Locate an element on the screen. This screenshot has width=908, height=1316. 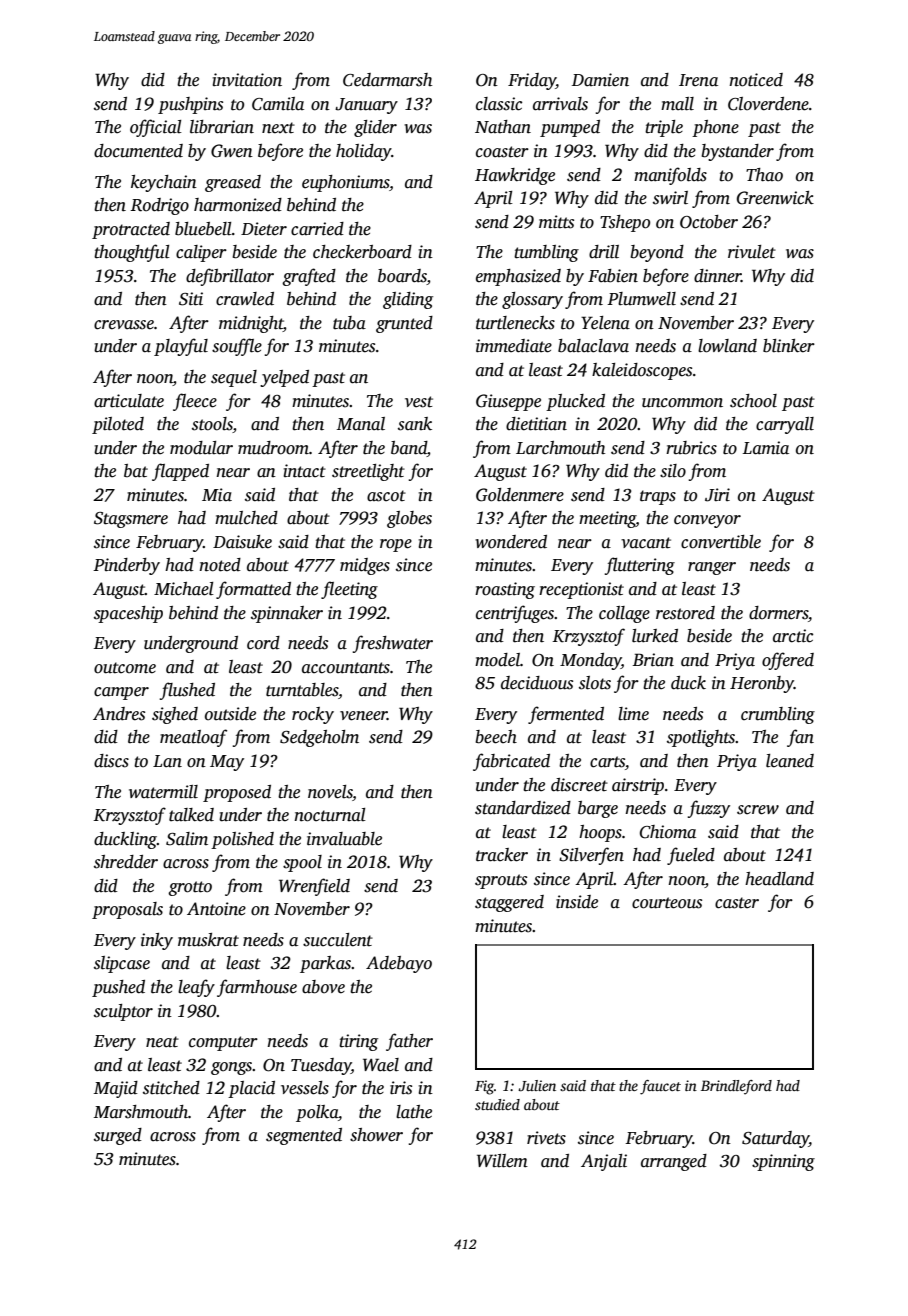
swirl is located at coordinates (670, 198).
